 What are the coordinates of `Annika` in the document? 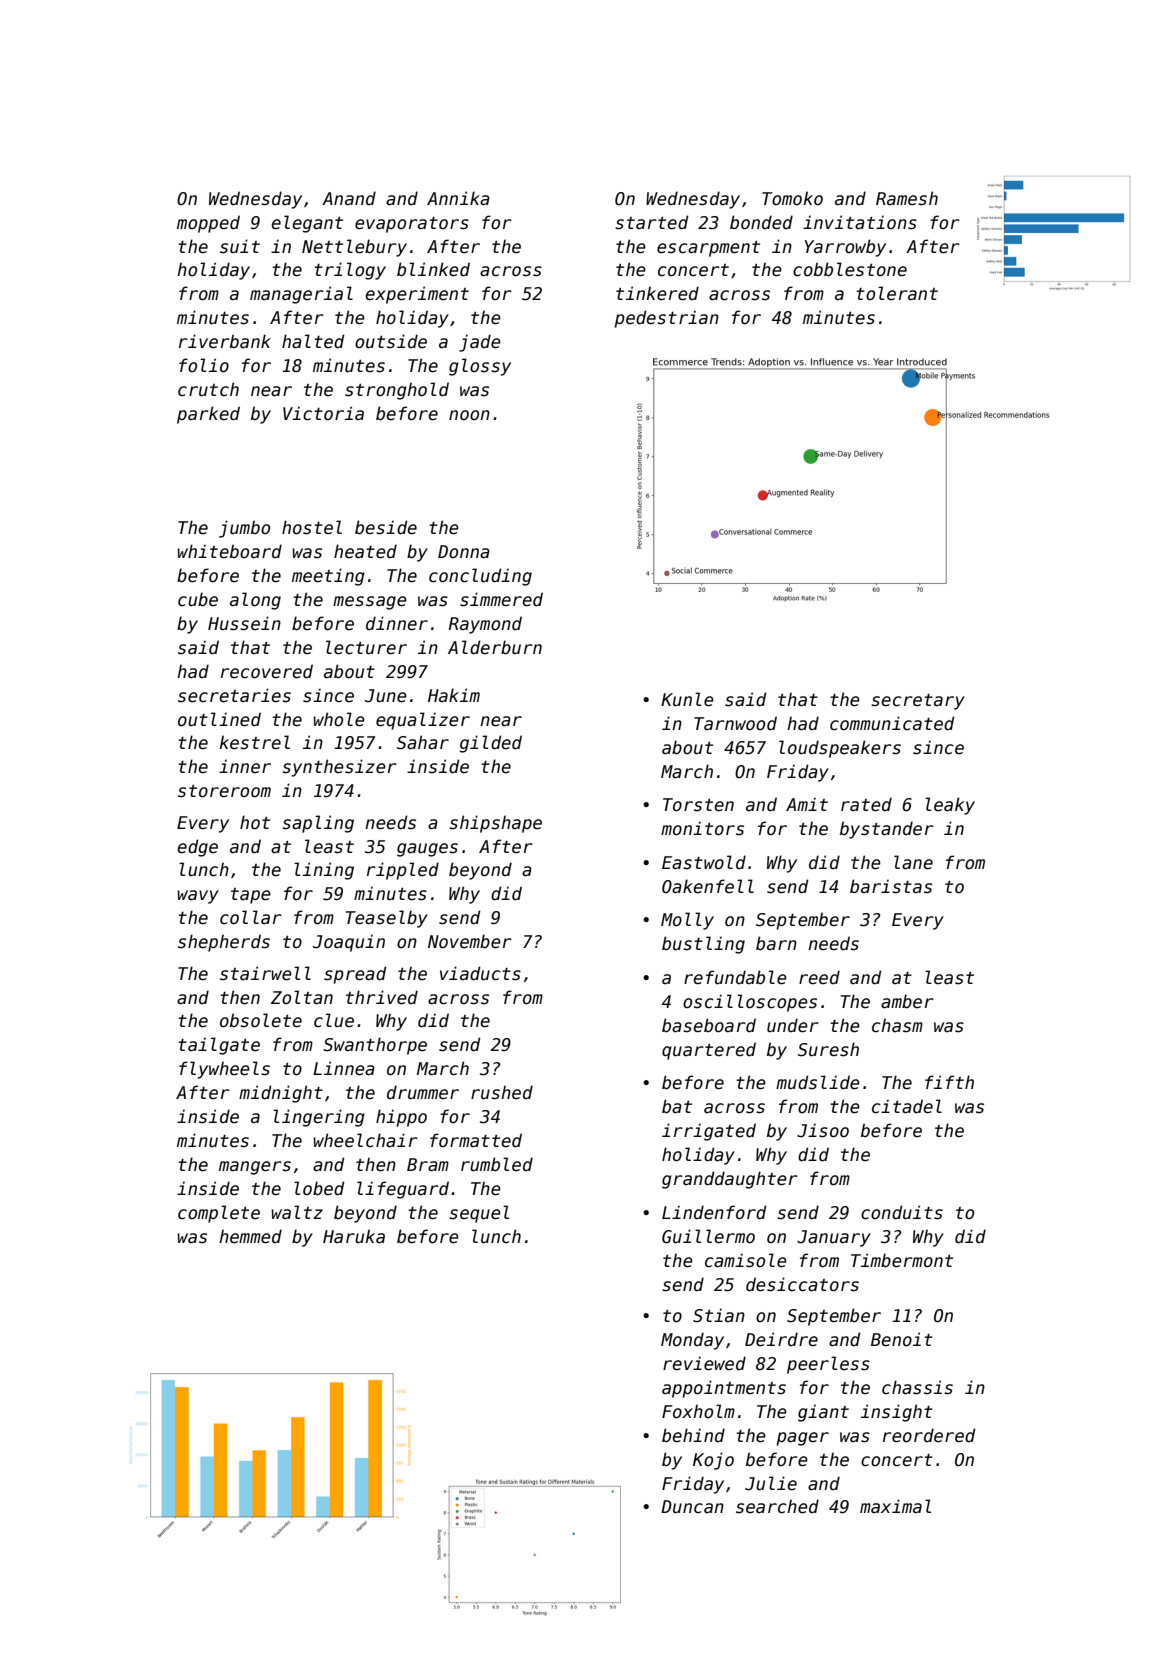 It's located at (458, 198).
